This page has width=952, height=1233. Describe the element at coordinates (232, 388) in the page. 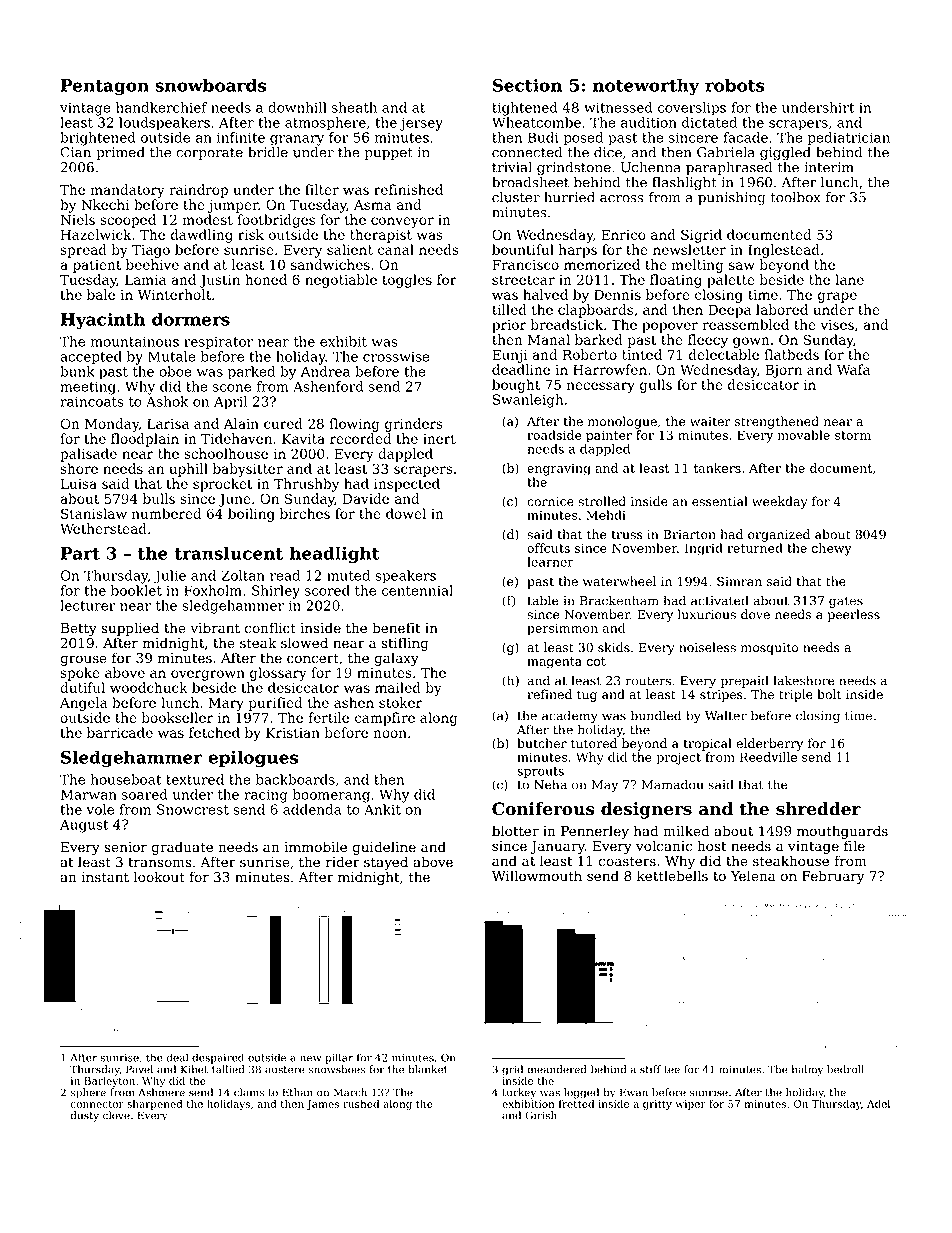

I see `scone` at that location.
